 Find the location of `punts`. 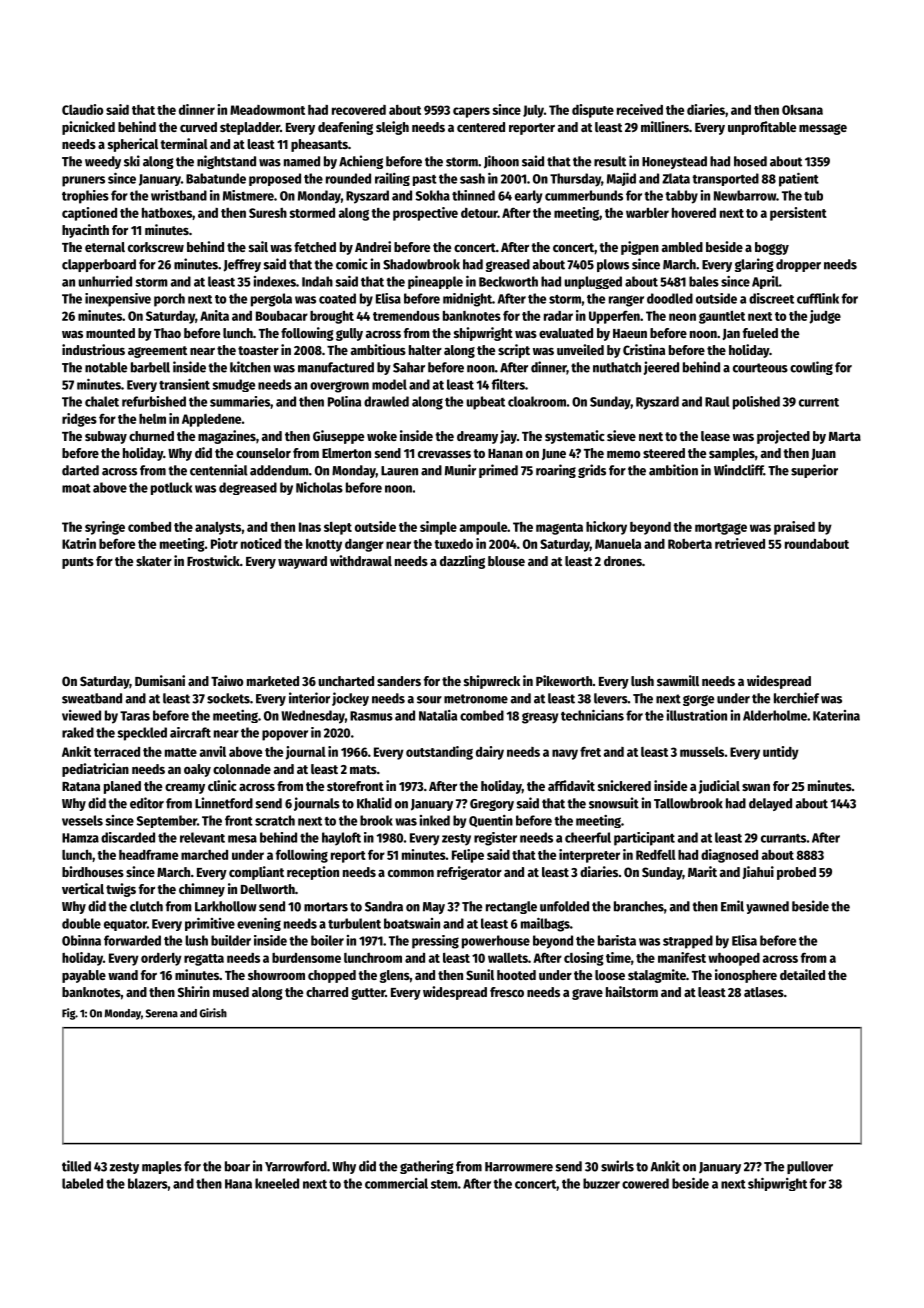

punts is located at coordinates (78, 563).
